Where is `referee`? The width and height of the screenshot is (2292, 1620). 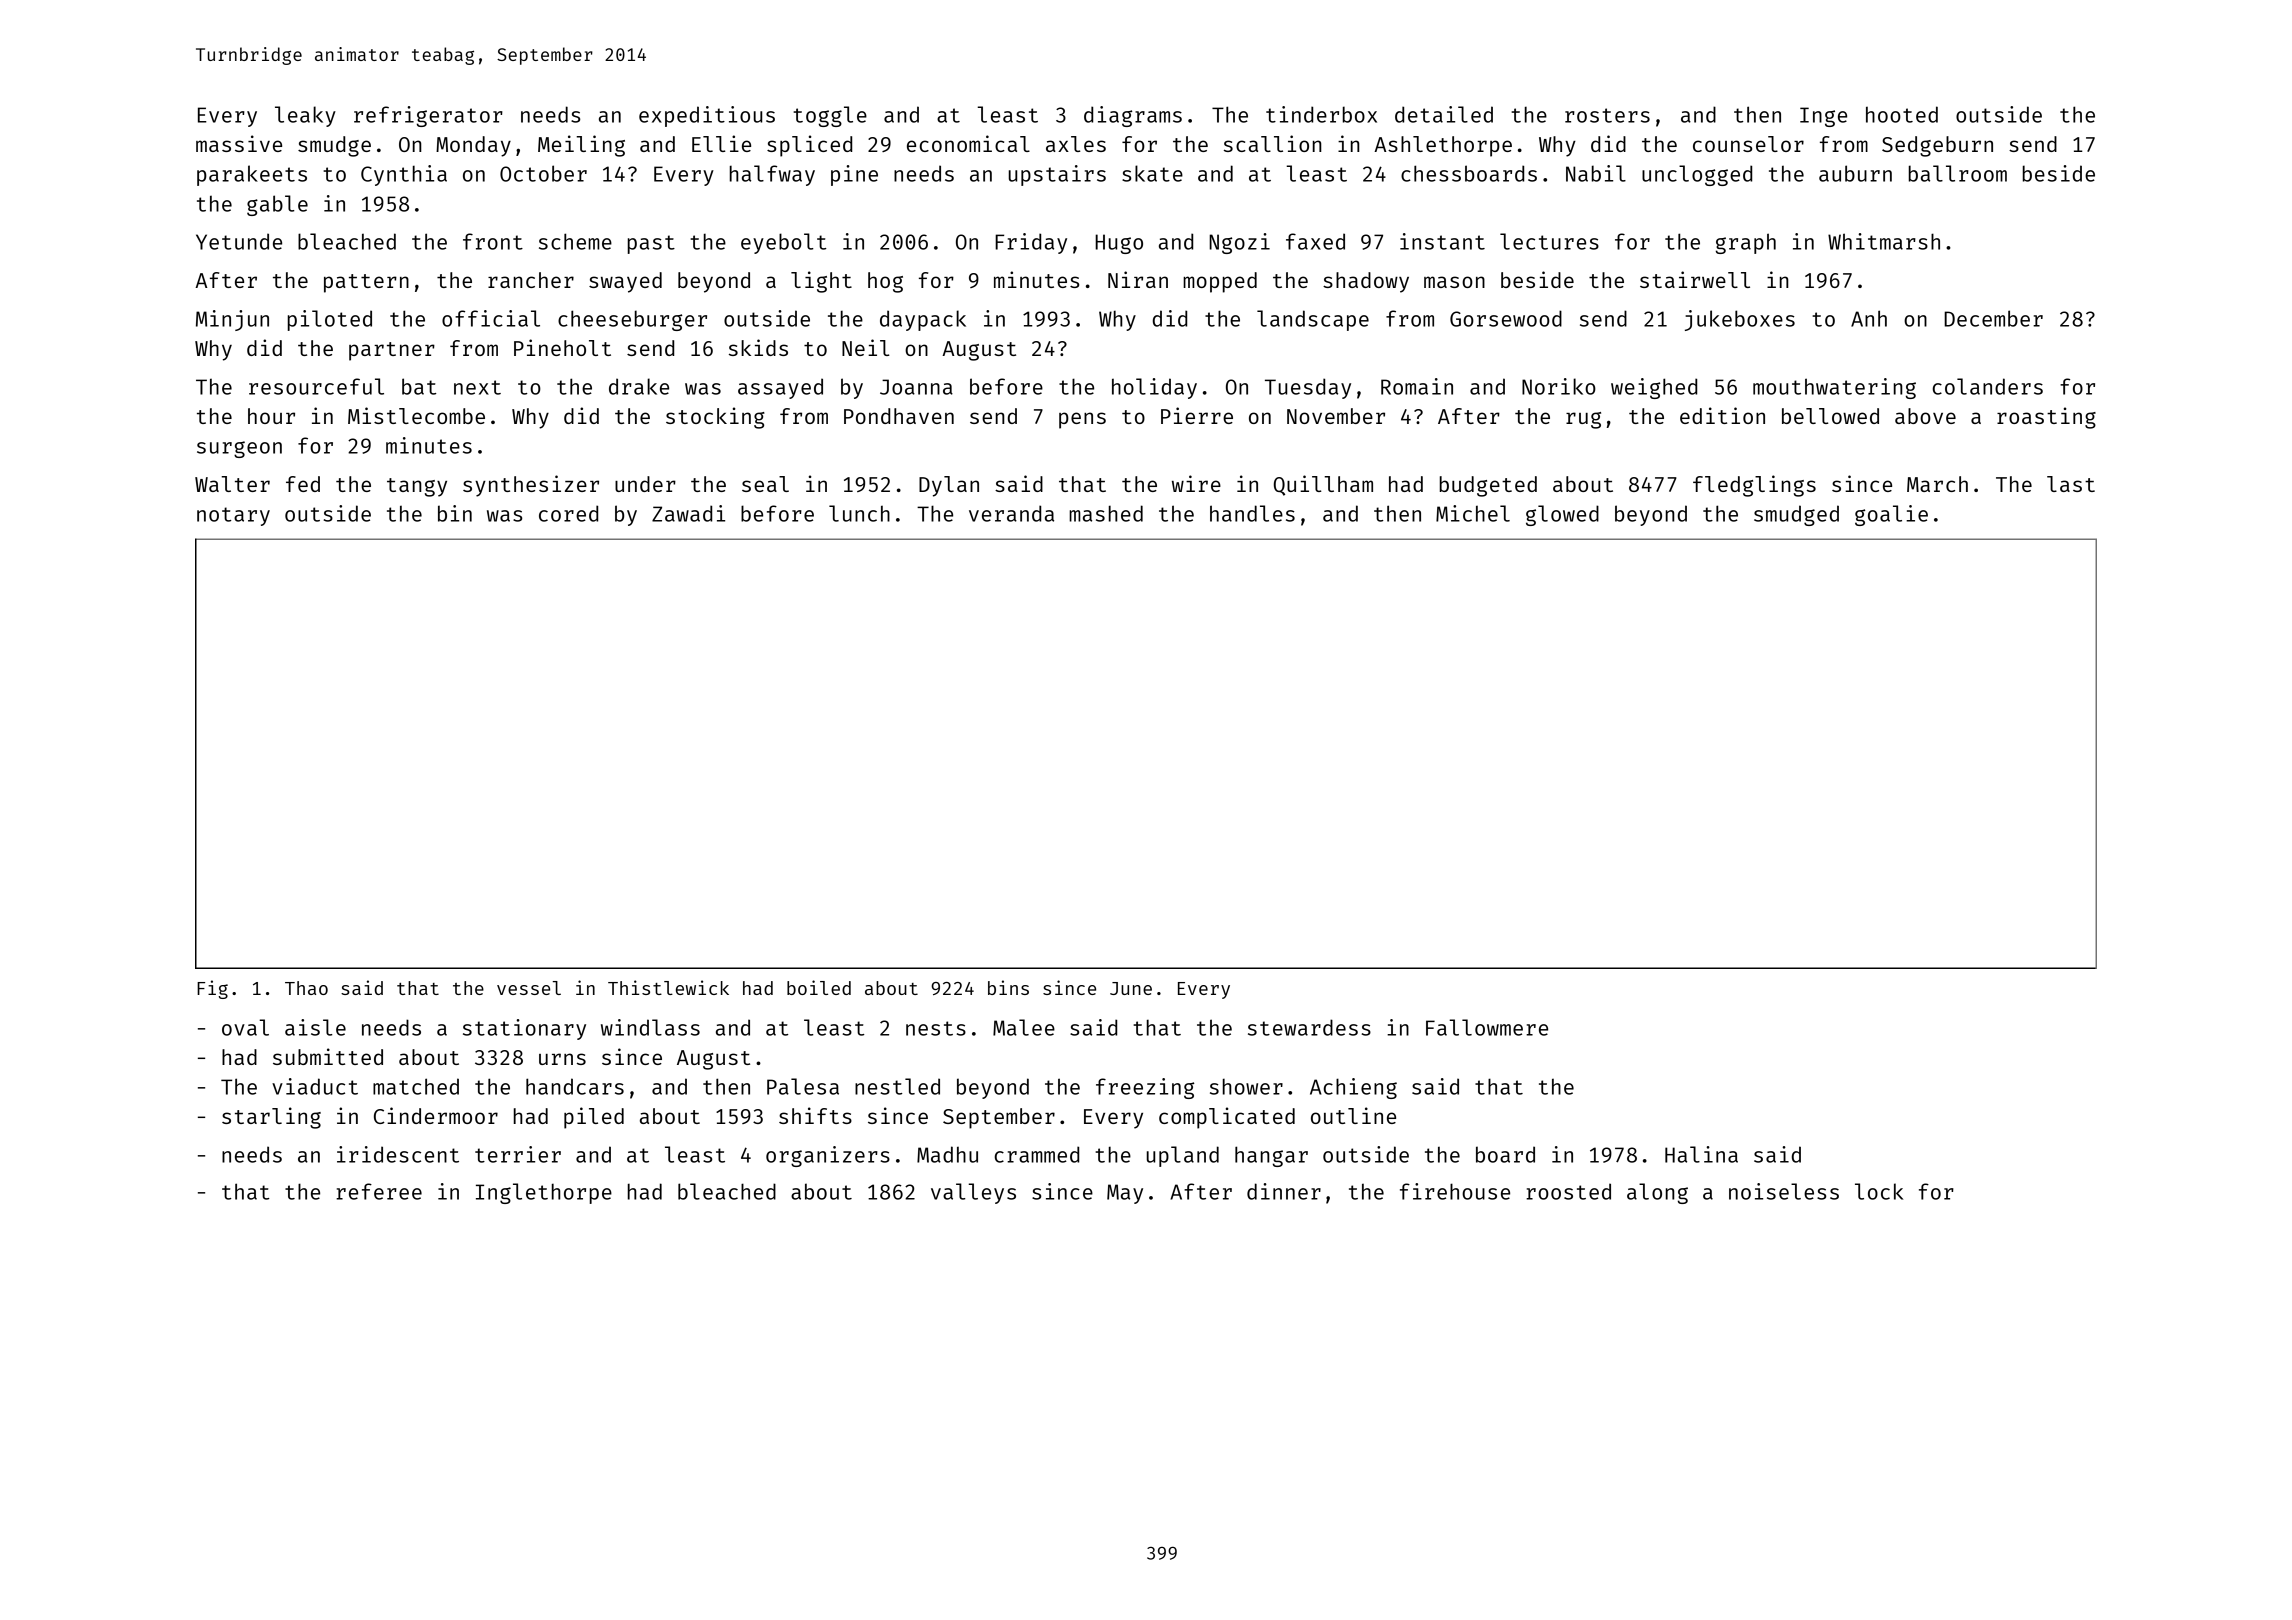 referee is located at coordinates (379, 1191).
